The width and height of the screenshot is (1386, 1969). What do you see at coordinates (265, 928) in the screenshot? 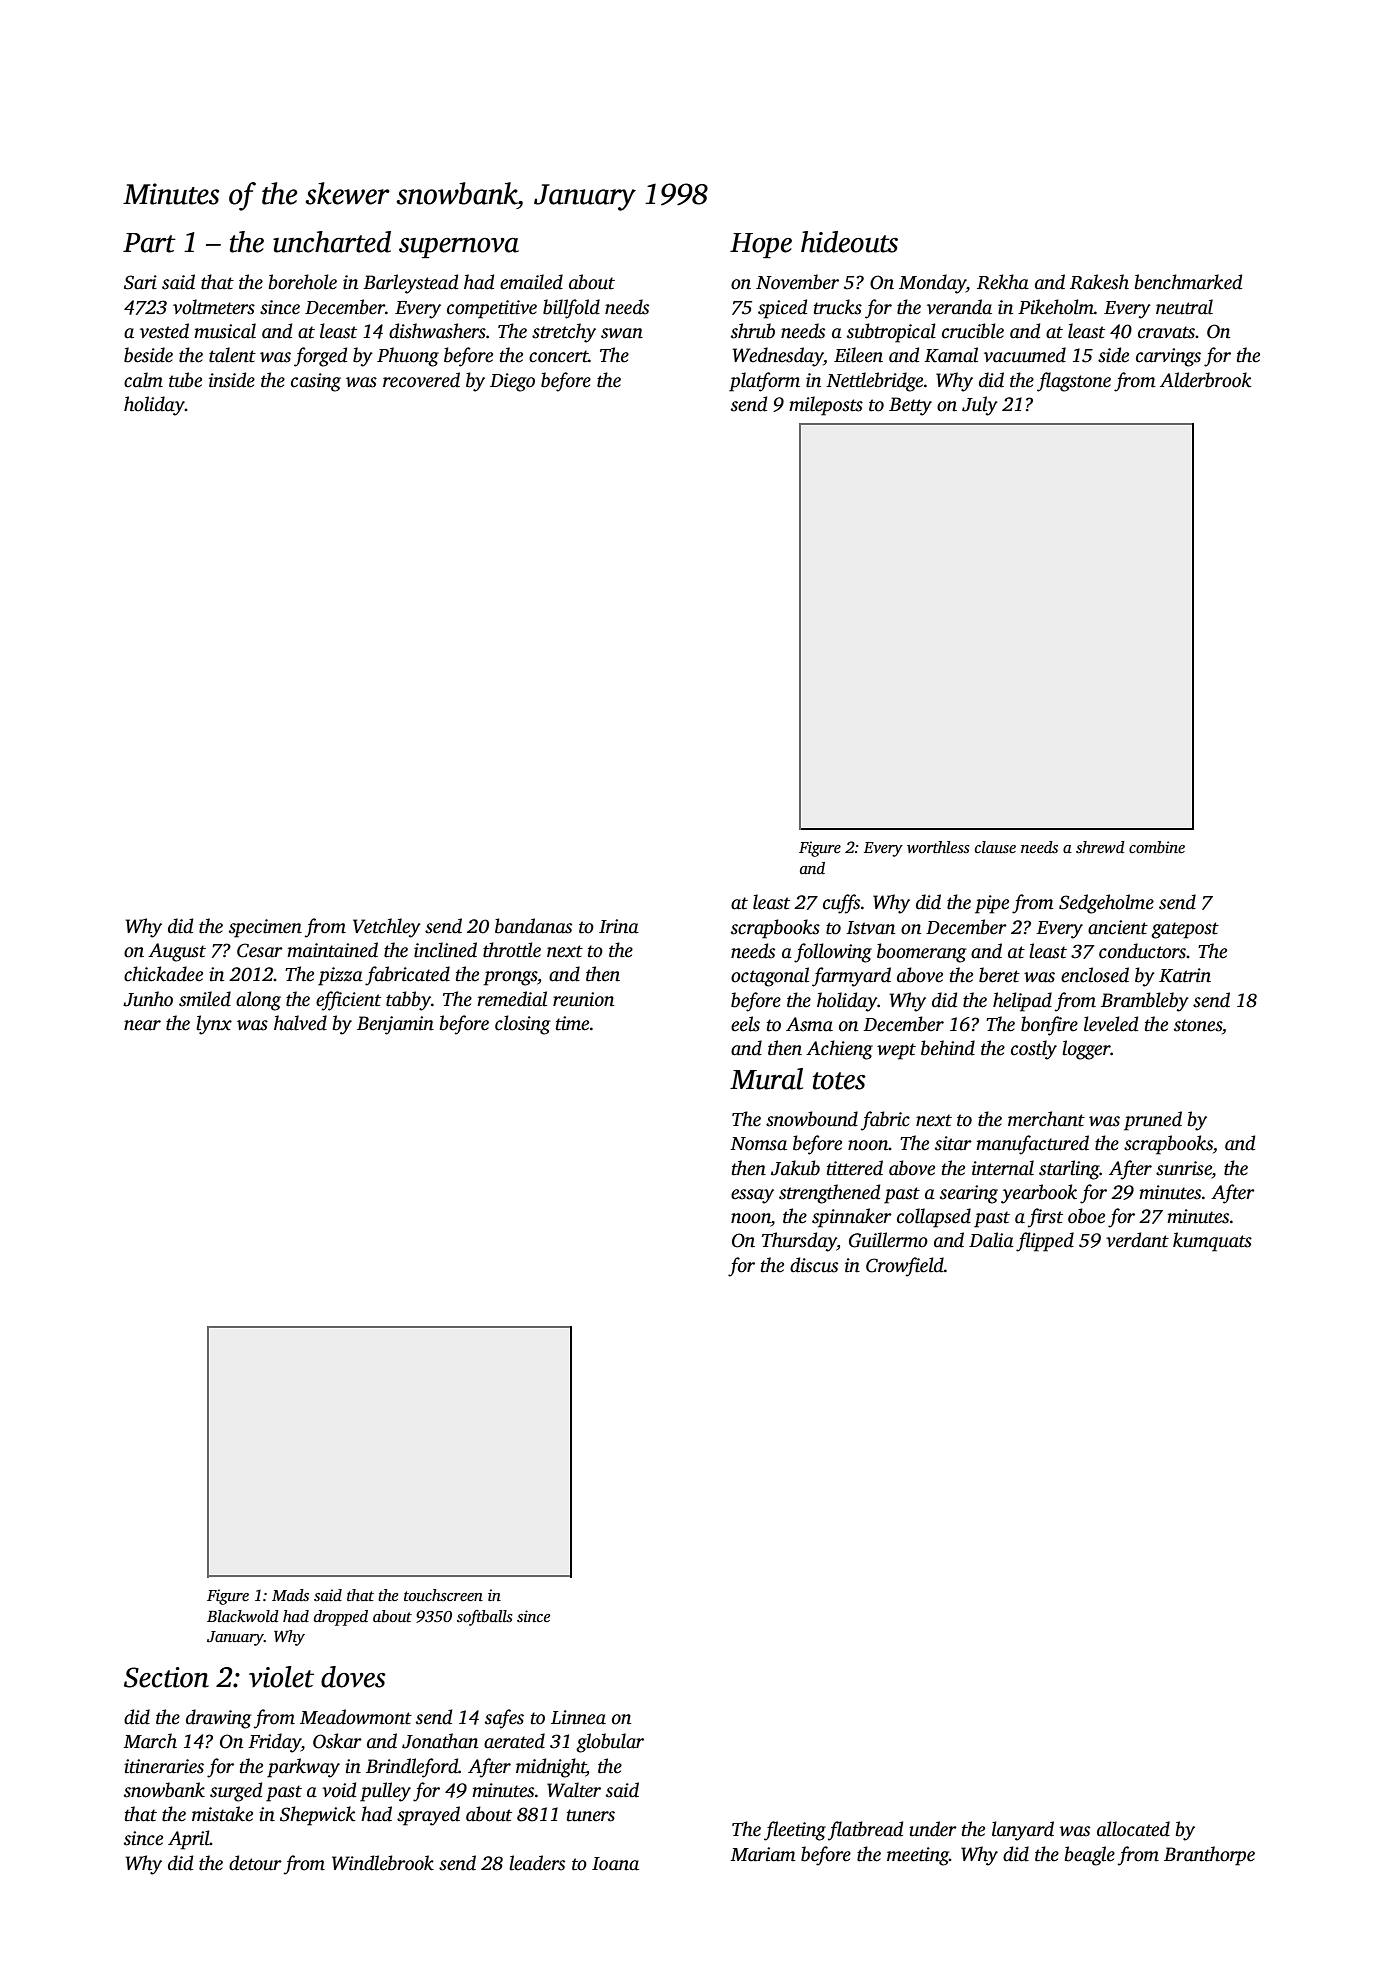
I see `specimen` at bounding box center [265, 928].
